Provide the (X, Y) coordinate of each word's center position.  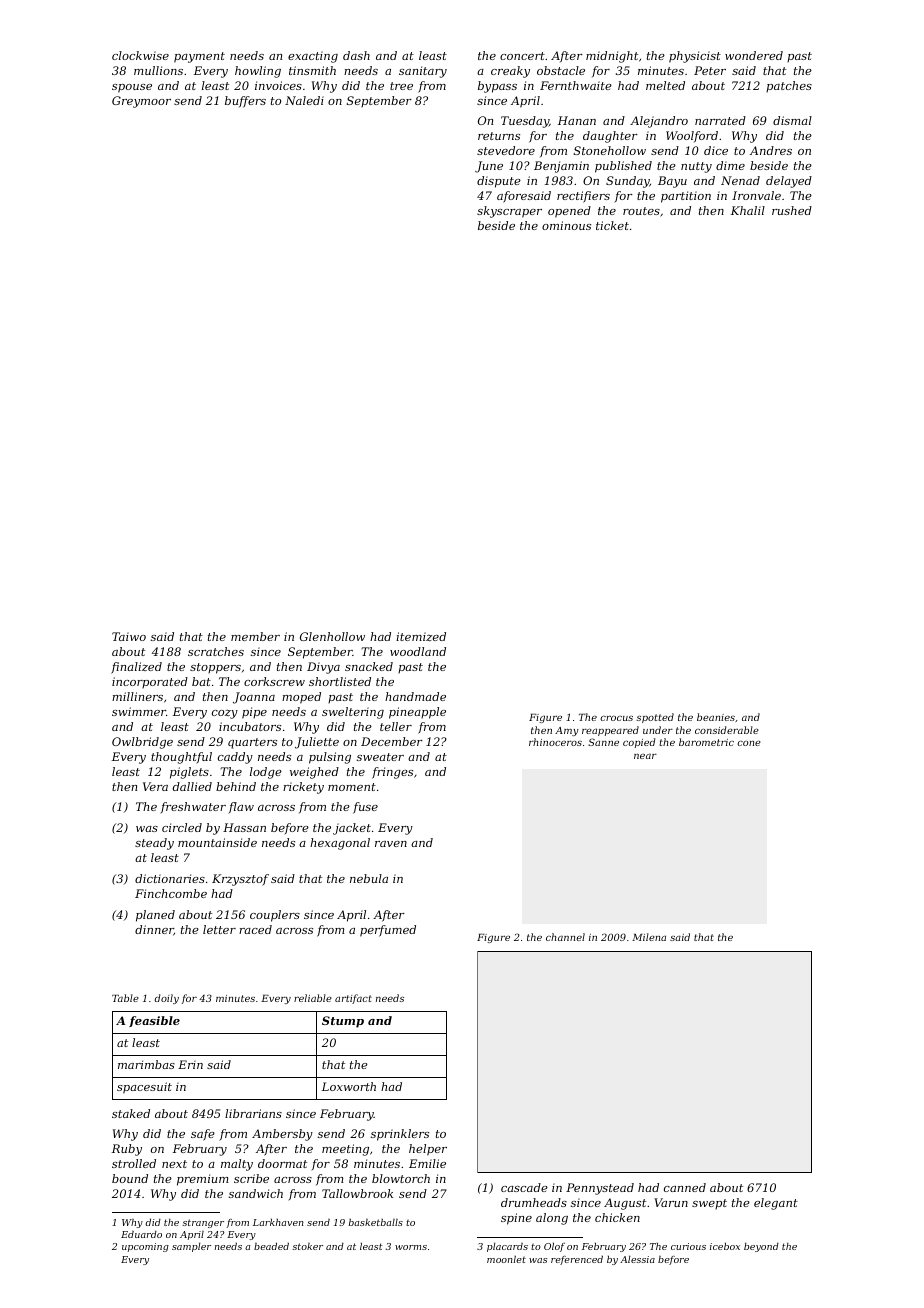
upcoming (145, 1247)
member (255, 636)
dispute (499, 182)
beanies (716, 717)
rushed (792, 210)
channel (565, 937)
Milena (649, 937)
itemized (421, 636)
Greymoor (141, 102)
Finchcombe (171, 893)
